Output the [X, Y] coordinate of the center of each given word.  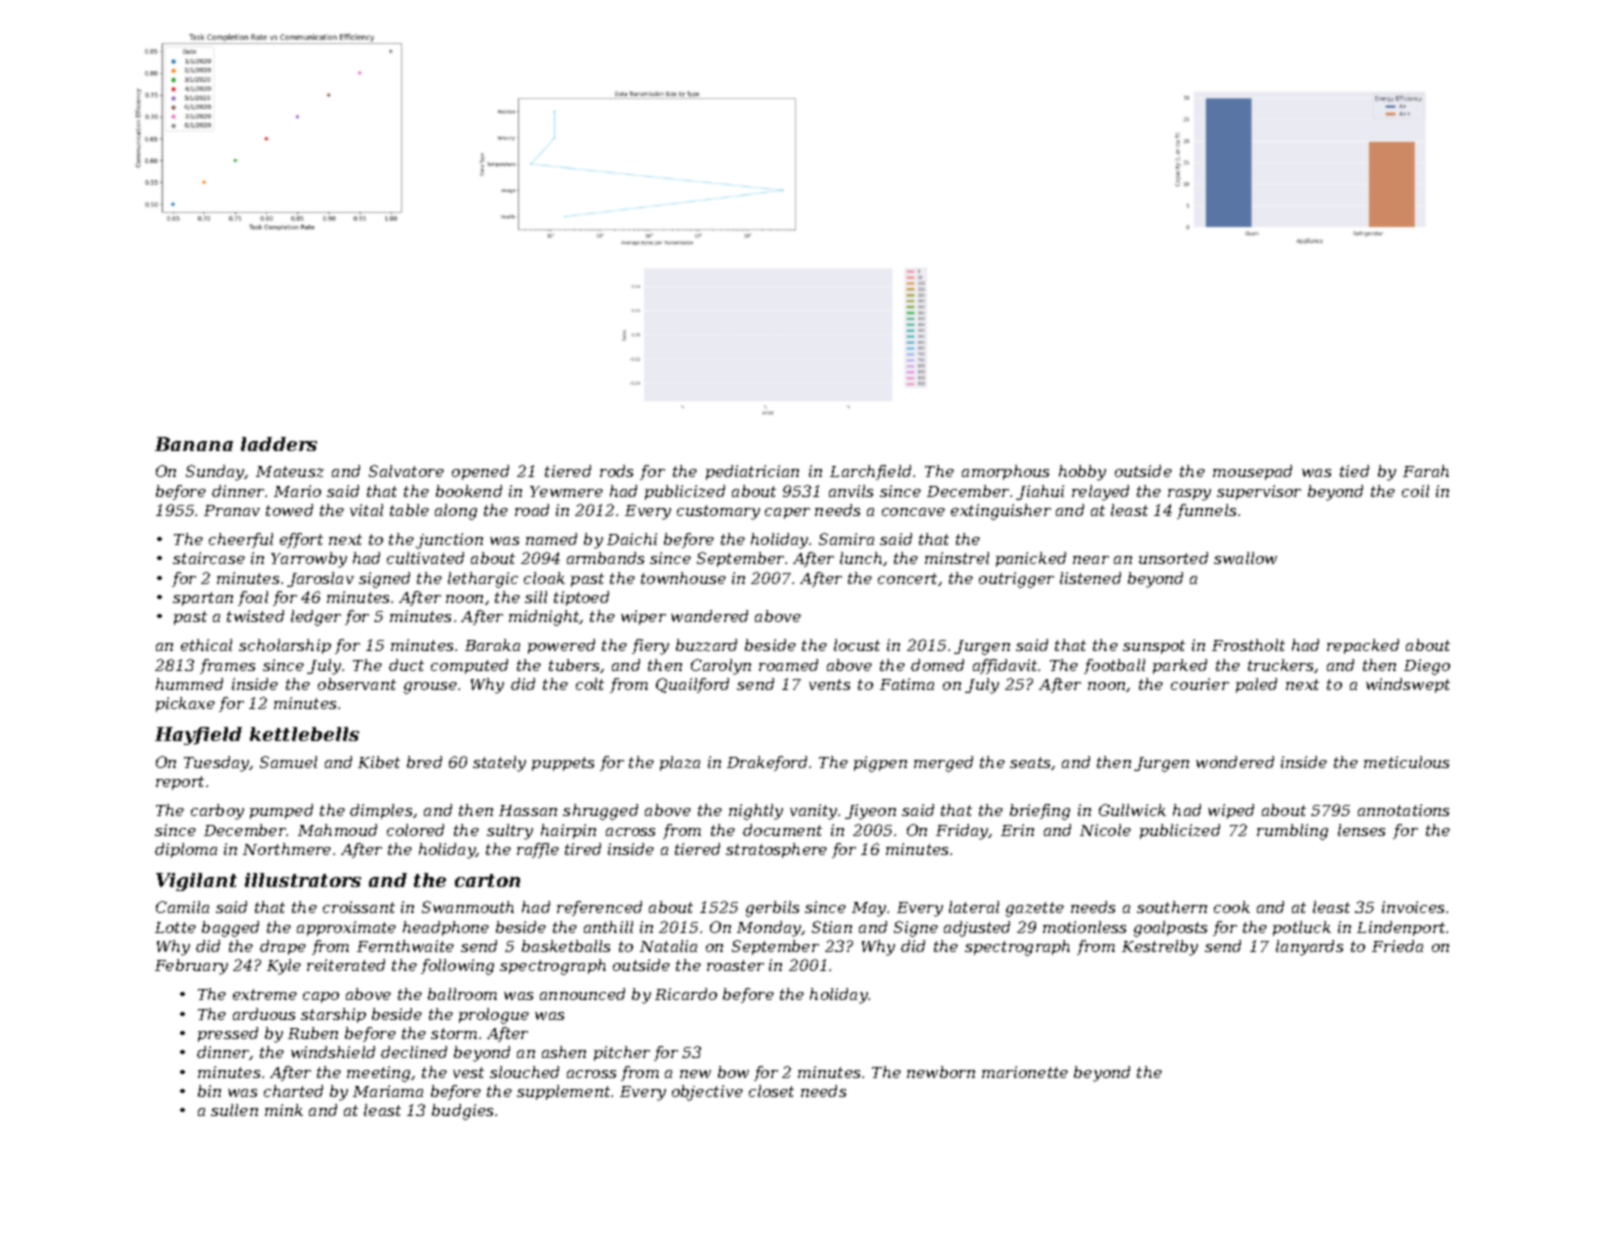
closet [771, 1091]
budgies [462, 1112]
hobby [1082, 473]
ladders [279, 444]
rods [616, 471]
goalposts [1170, 929]
